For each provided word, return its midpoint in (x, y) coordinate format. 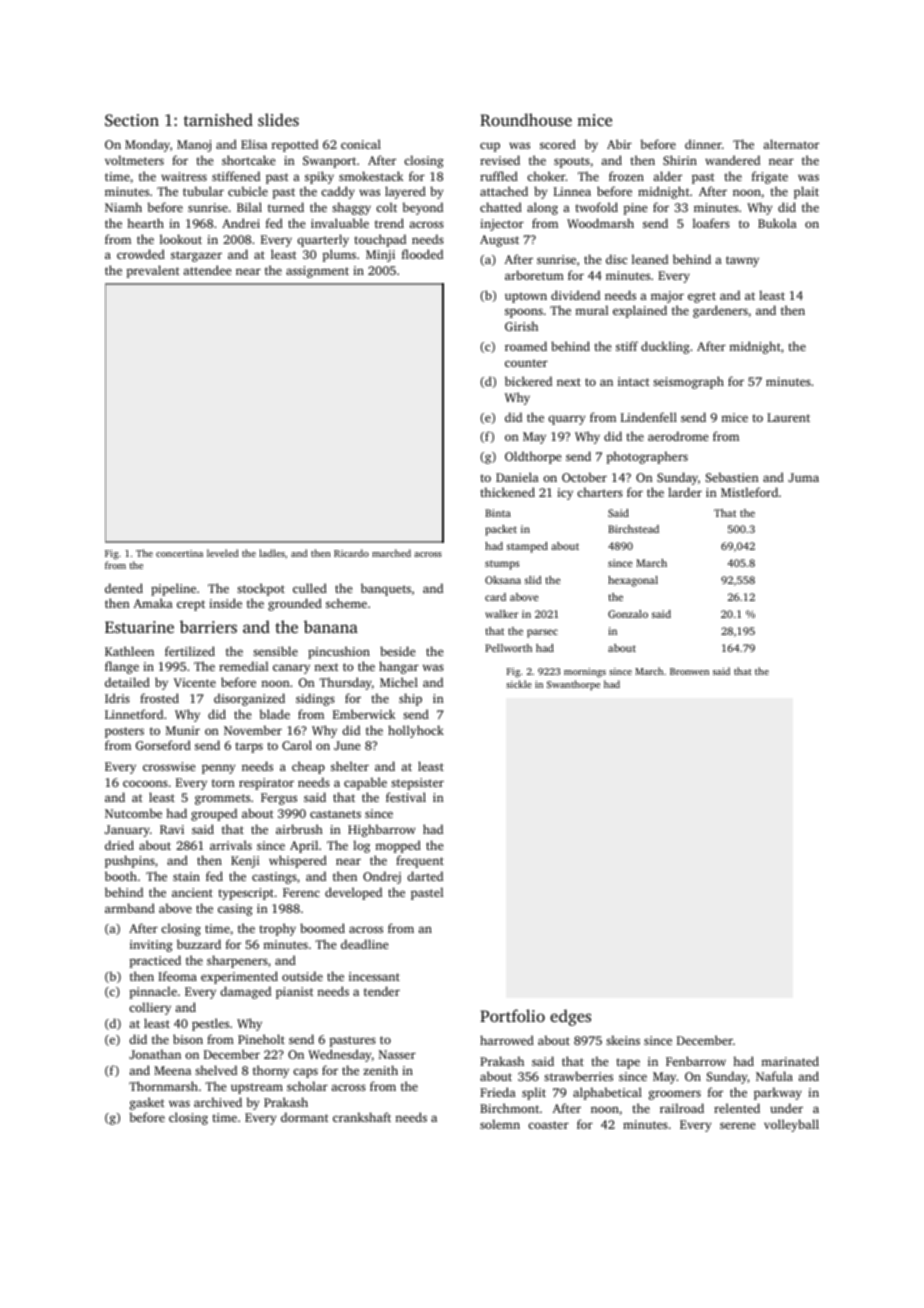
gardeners (720, 311)
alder (667, 176)
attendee (207, 270)
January (127, 831)
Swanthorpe (573, 685)
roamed (526, 346)
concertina (179, 553)
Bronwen (689, 671)
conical (361, 144)
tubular (203, 191)
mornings (585, 673)
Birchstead (633, 529)
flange (122, 667)
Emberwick (364, 714)
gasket (147, 1103)
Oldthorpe (533, 457)
